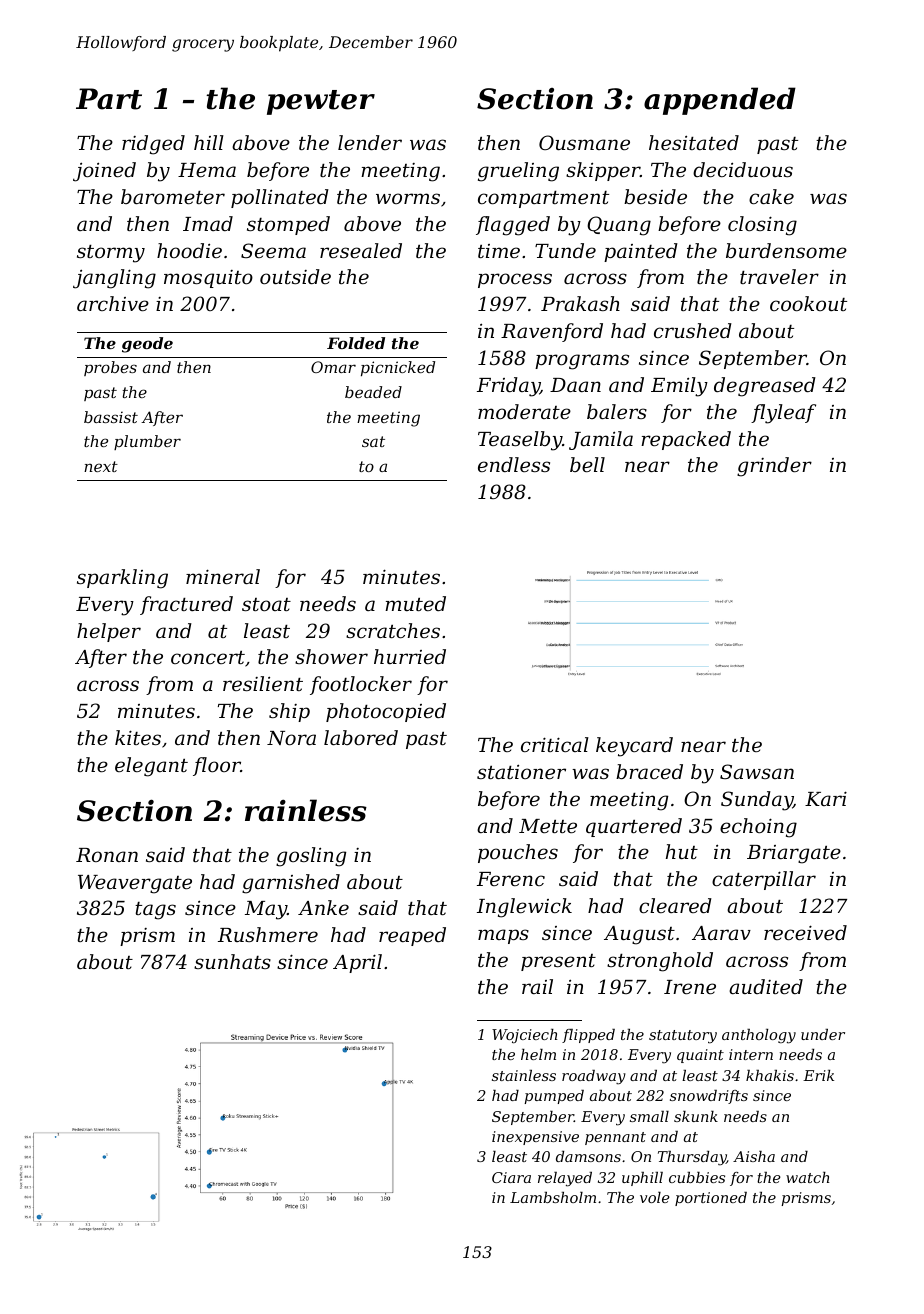 Image resolution: width=924 pixels, height=1314 pixels. What do you see at coordinates (232, 961) in the document?
I see `sunhats` at bounding box center [232, 961].
